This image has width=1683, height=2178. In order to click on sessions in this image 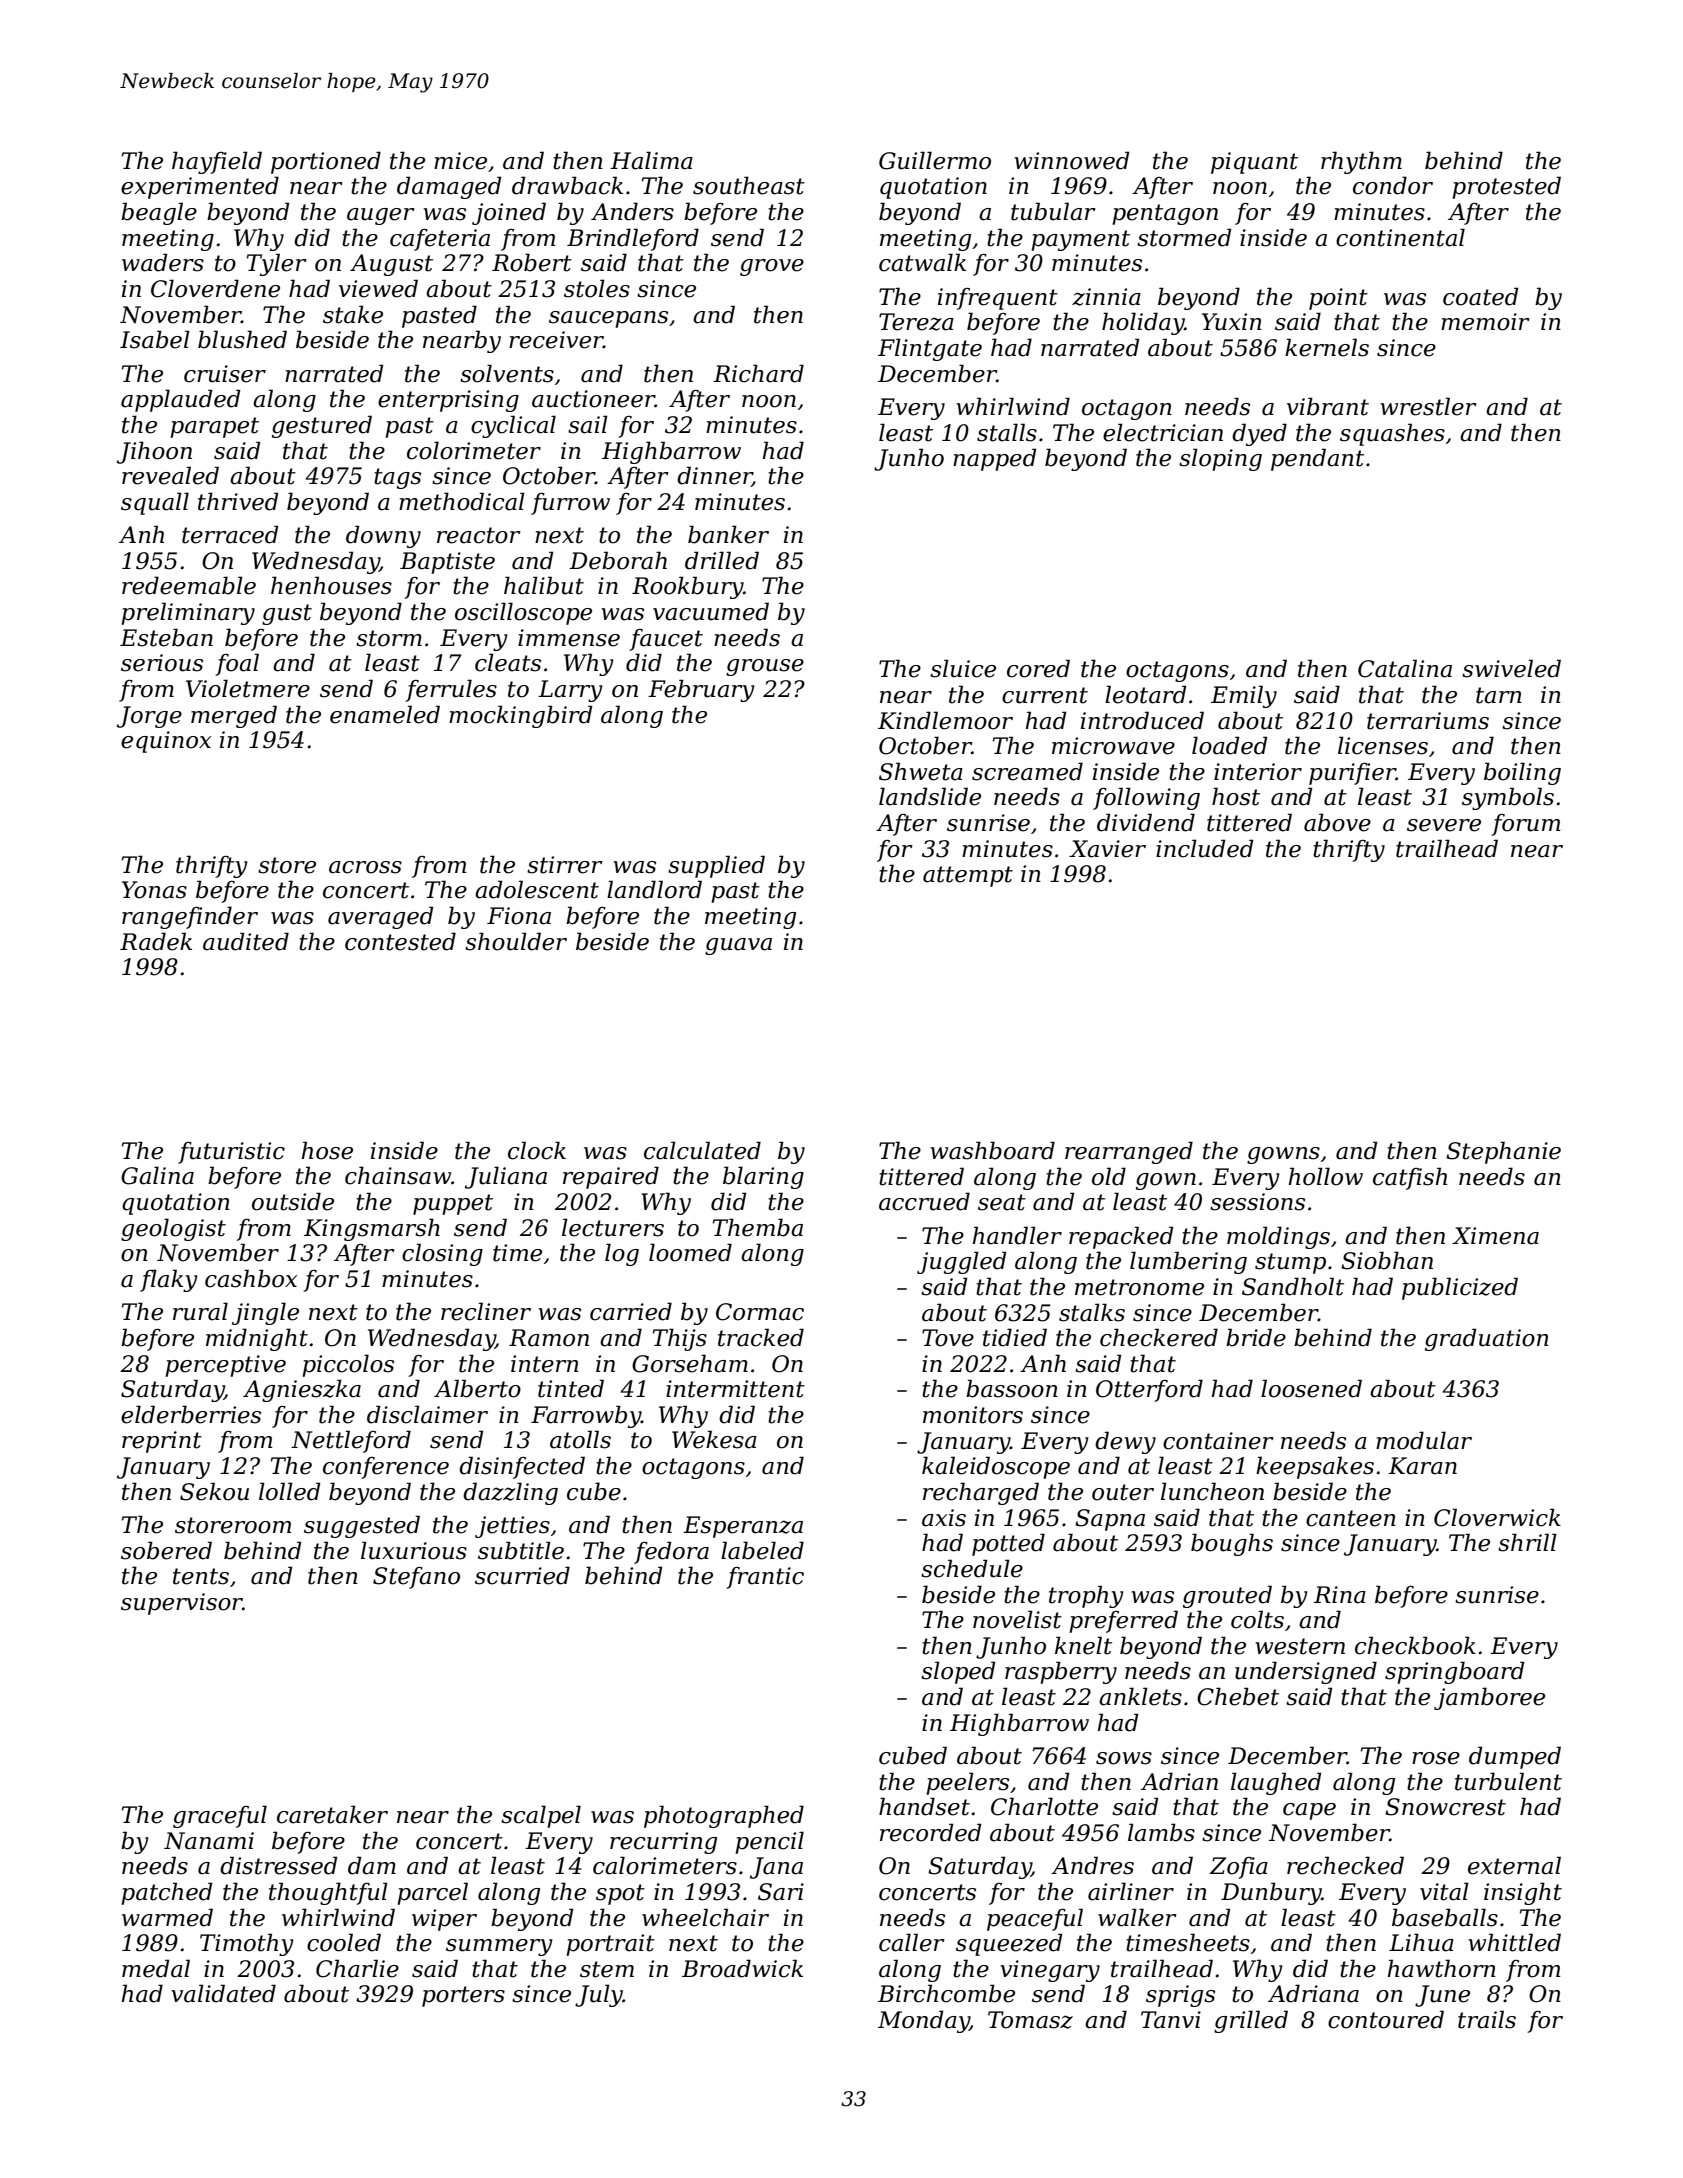, I will do `click(1257, 1202)`.
